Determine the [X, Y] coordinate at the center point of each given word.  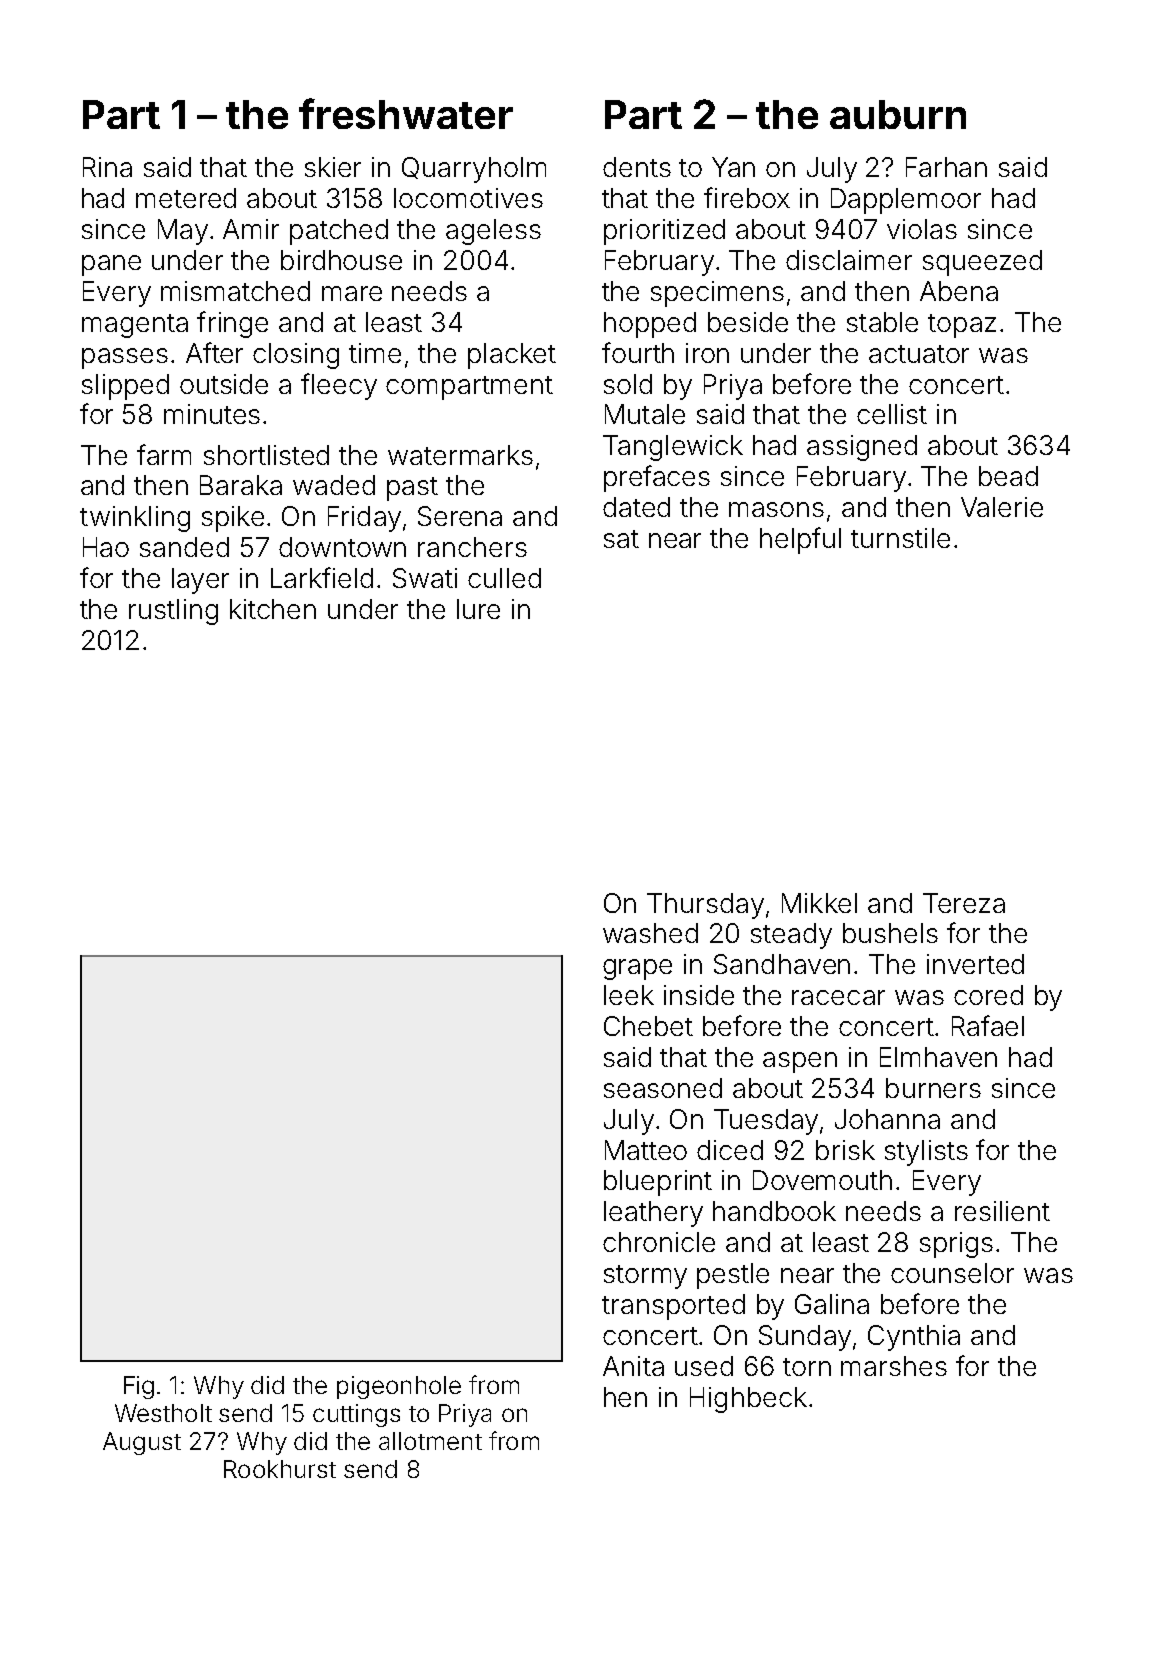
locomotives [468, 198]
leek [629, 995]
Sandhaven [782, 964]
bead [1008, 476]
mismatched [235, 291]
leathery [653, 1214]
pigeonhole [399, 1387]
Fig [139, 1387]
